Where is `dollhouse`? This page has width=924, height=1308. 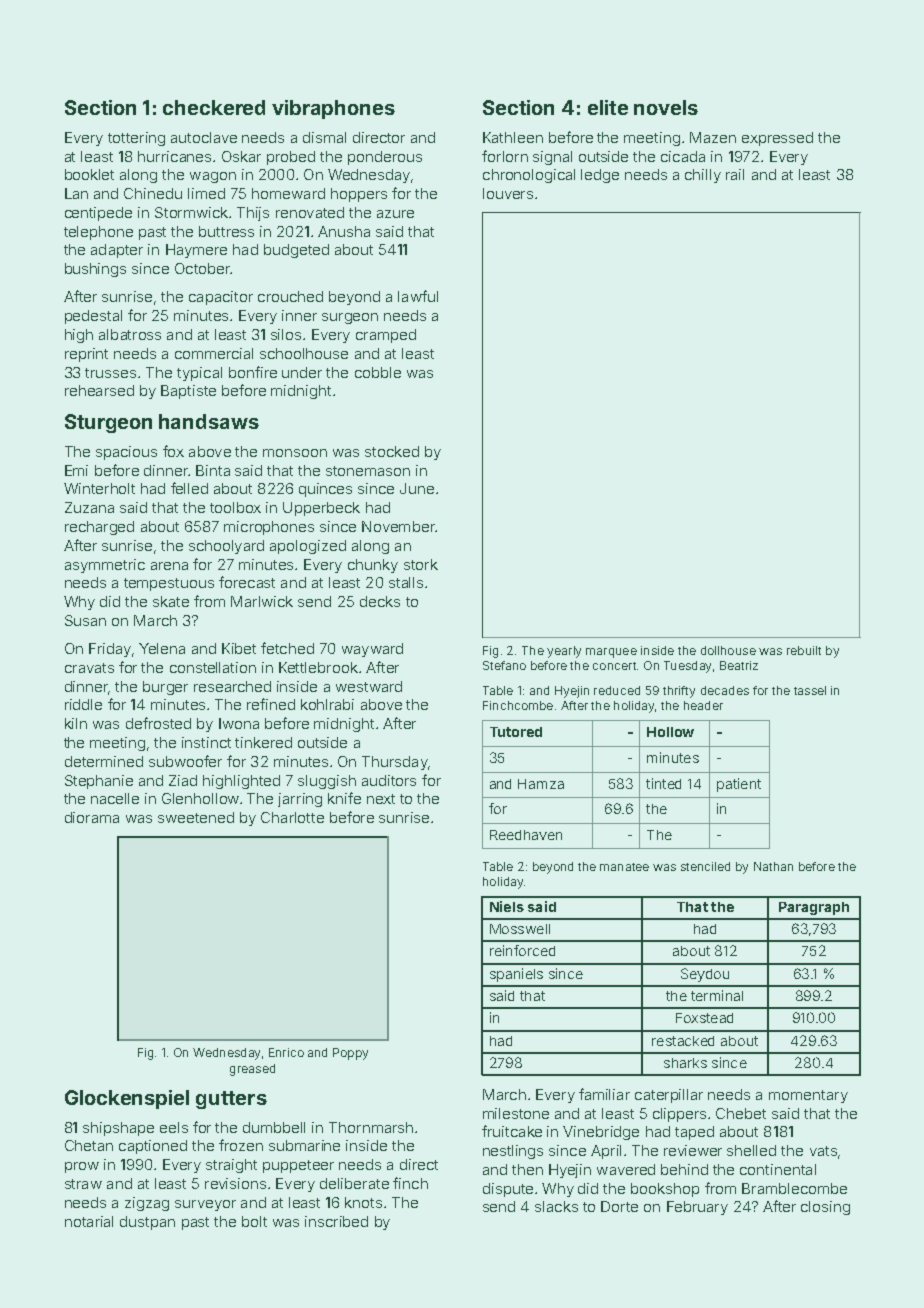
dollhouse is located at coordinates (728, 650).
